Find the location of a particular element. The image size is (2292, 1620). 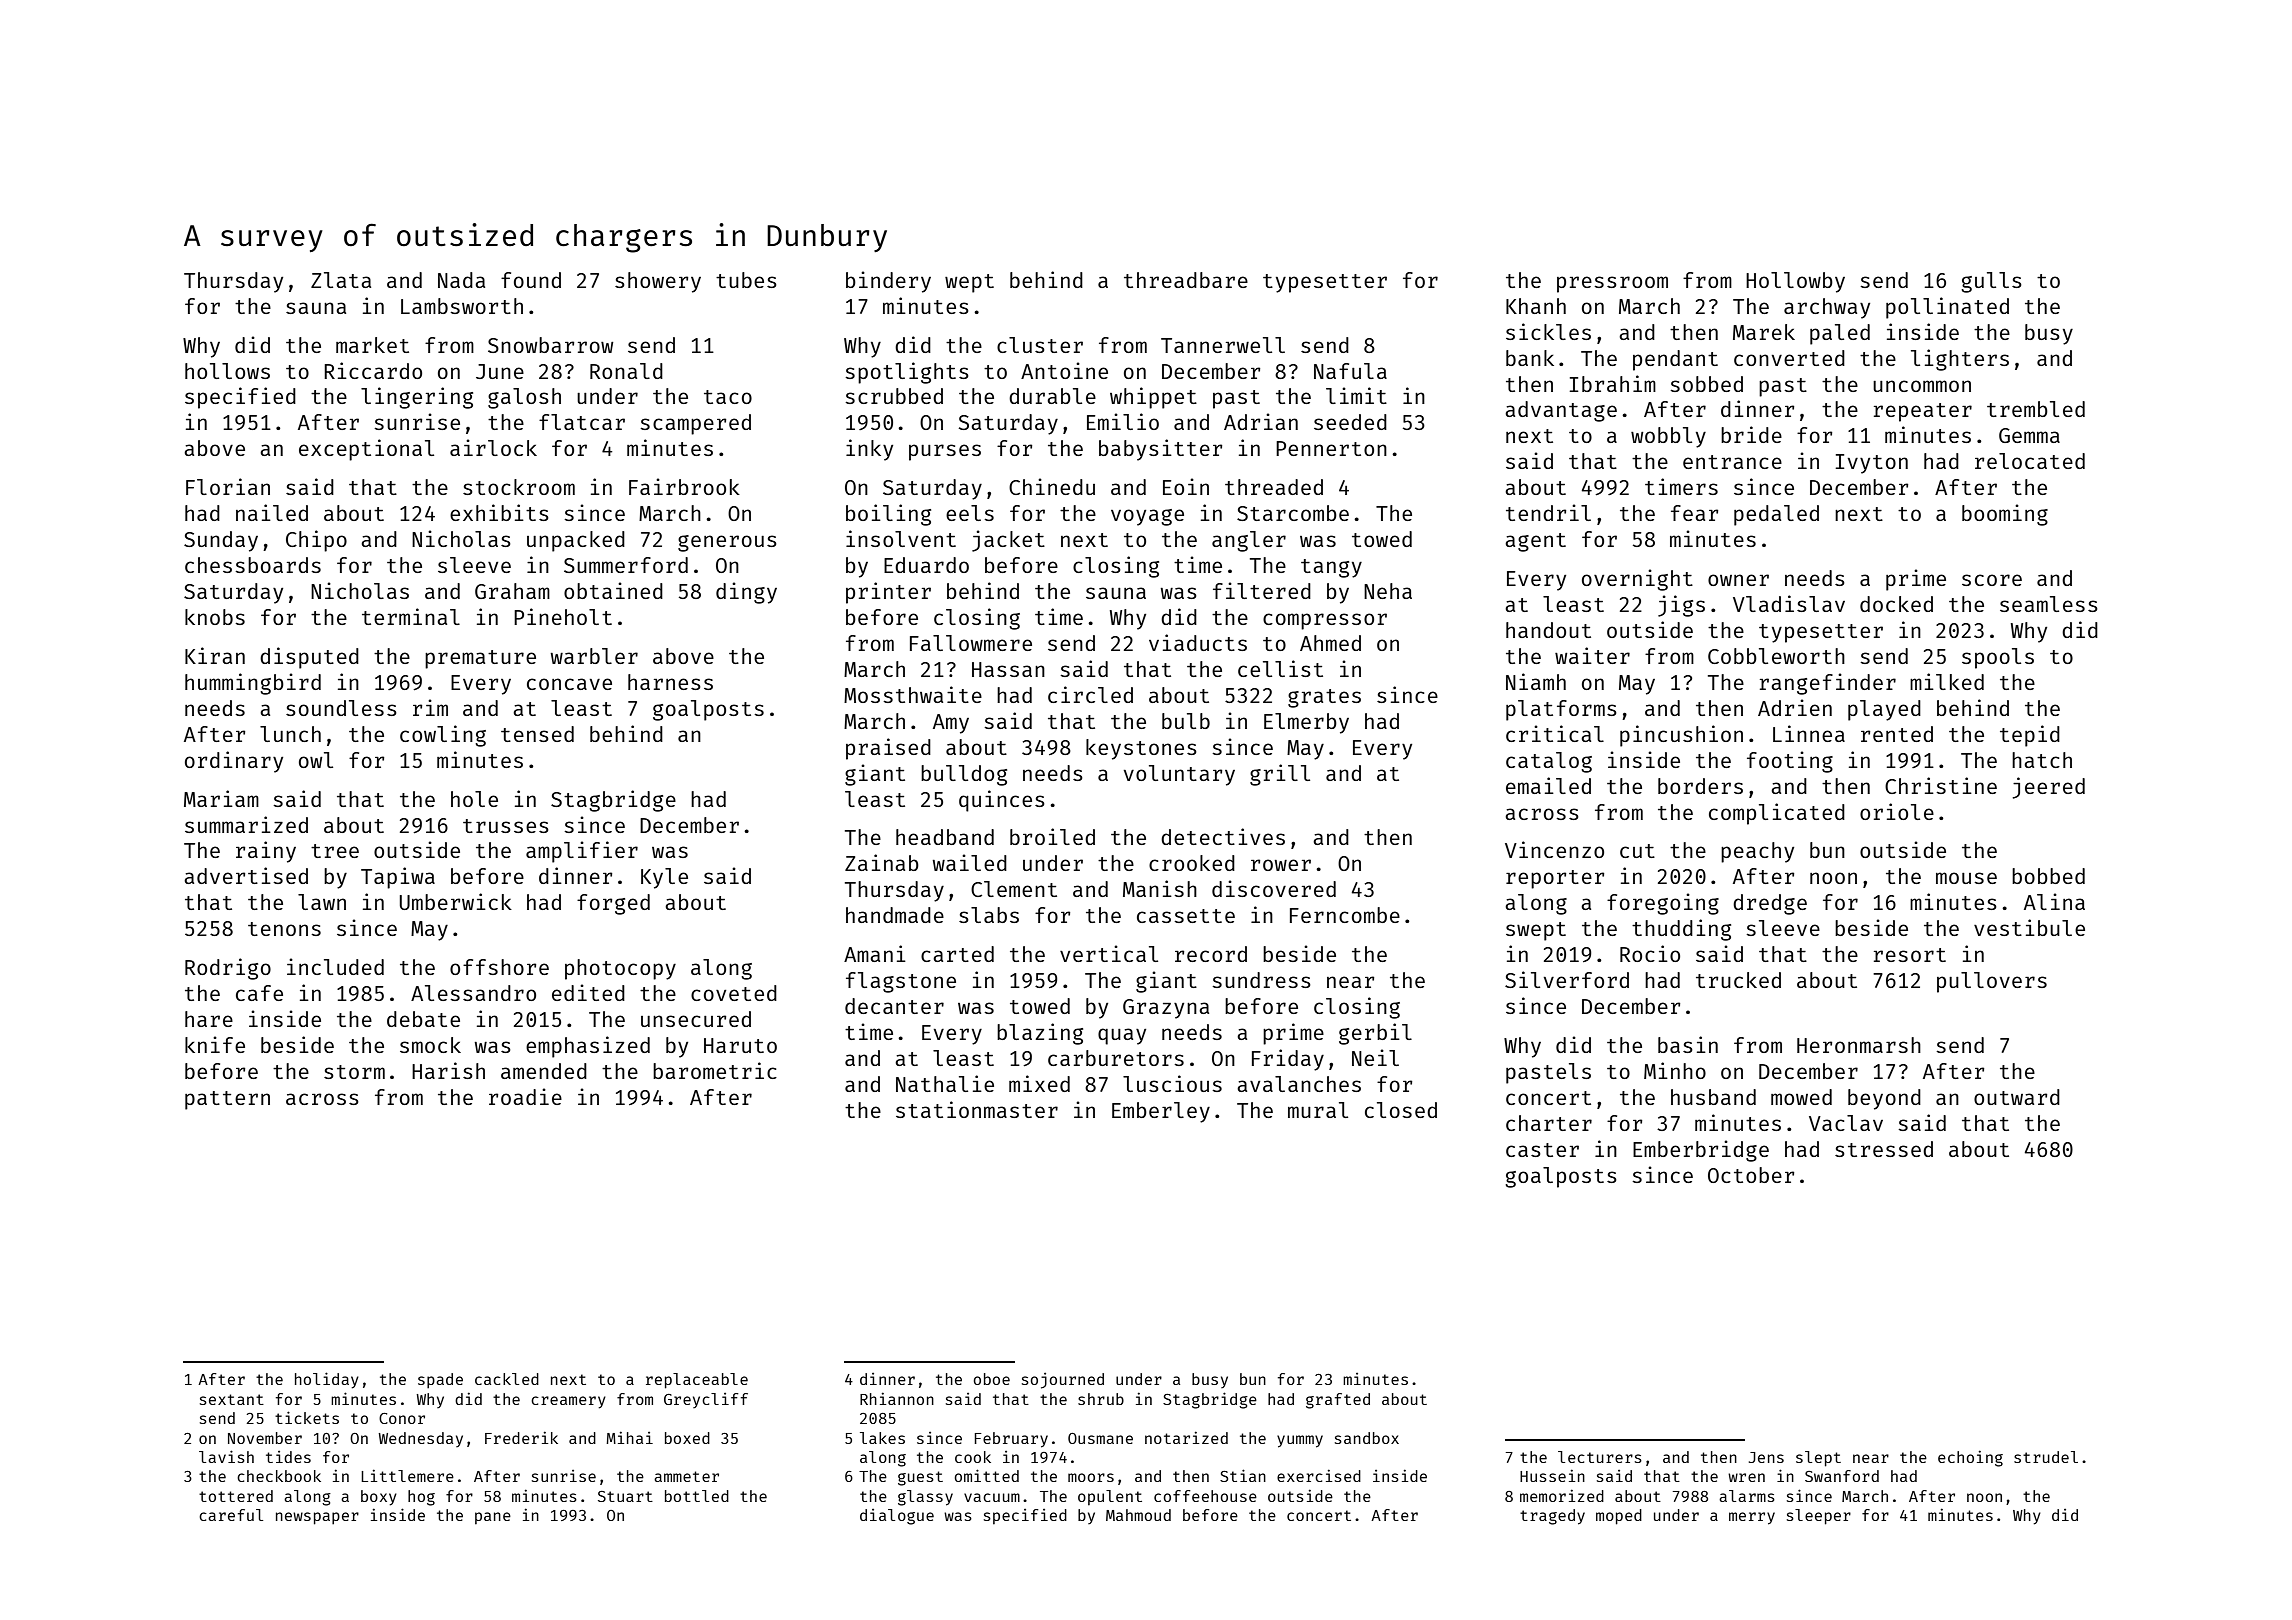

Grazyna is located at coordinates (1166, 1009).
